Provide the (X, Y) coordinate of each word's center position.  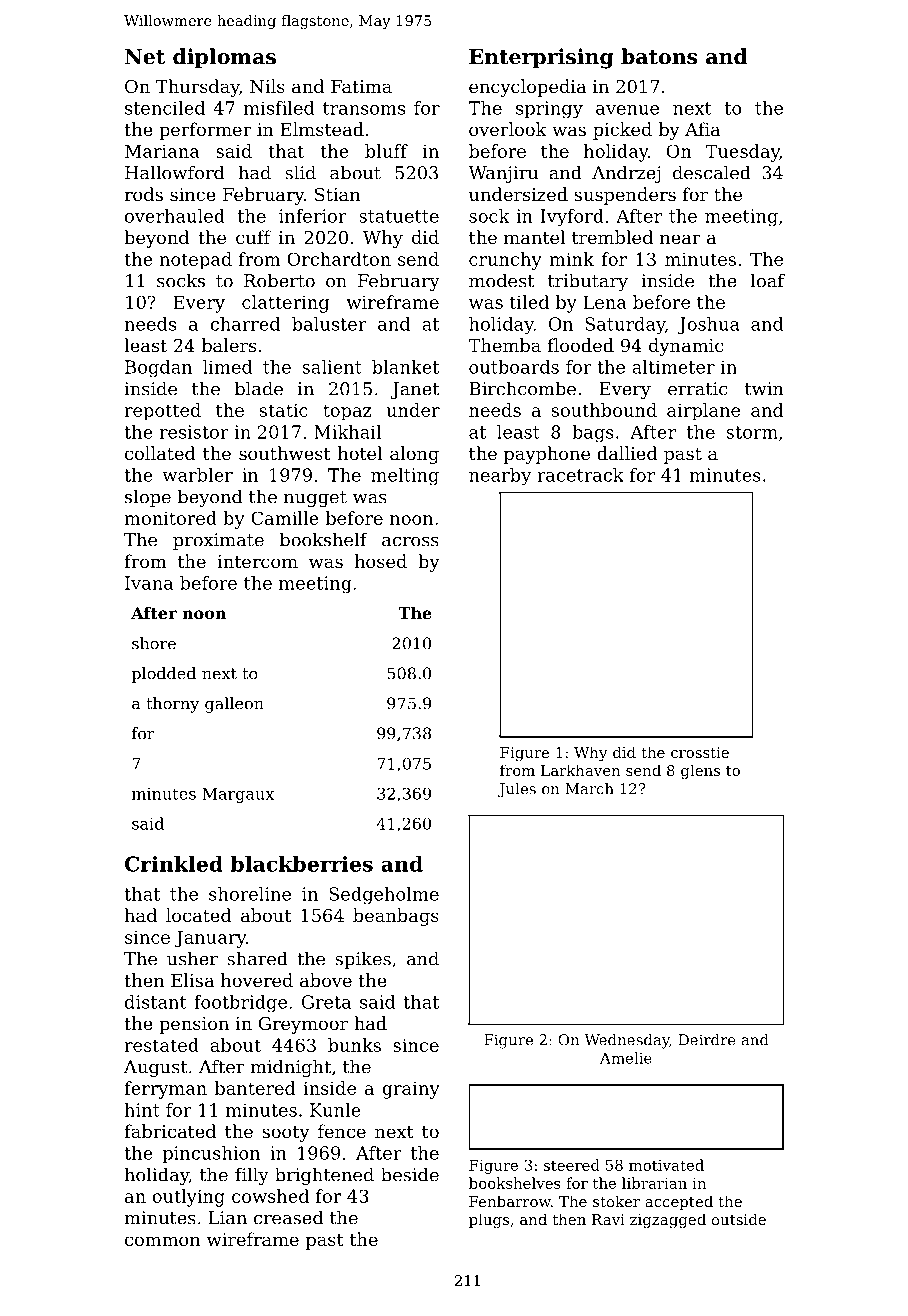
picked (622, 131)
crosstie (700, 752)
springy (549, 110)
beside (410, 1174)
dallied (627, 453)
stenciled (165, 108)
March (589, 789)
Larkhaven (581, 770)
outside (739, 1219)
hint (142, 1110)
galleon (234, 705)
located (198, 915)
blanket (405, 367)
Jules (517, 790)
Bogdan (158, 369)
